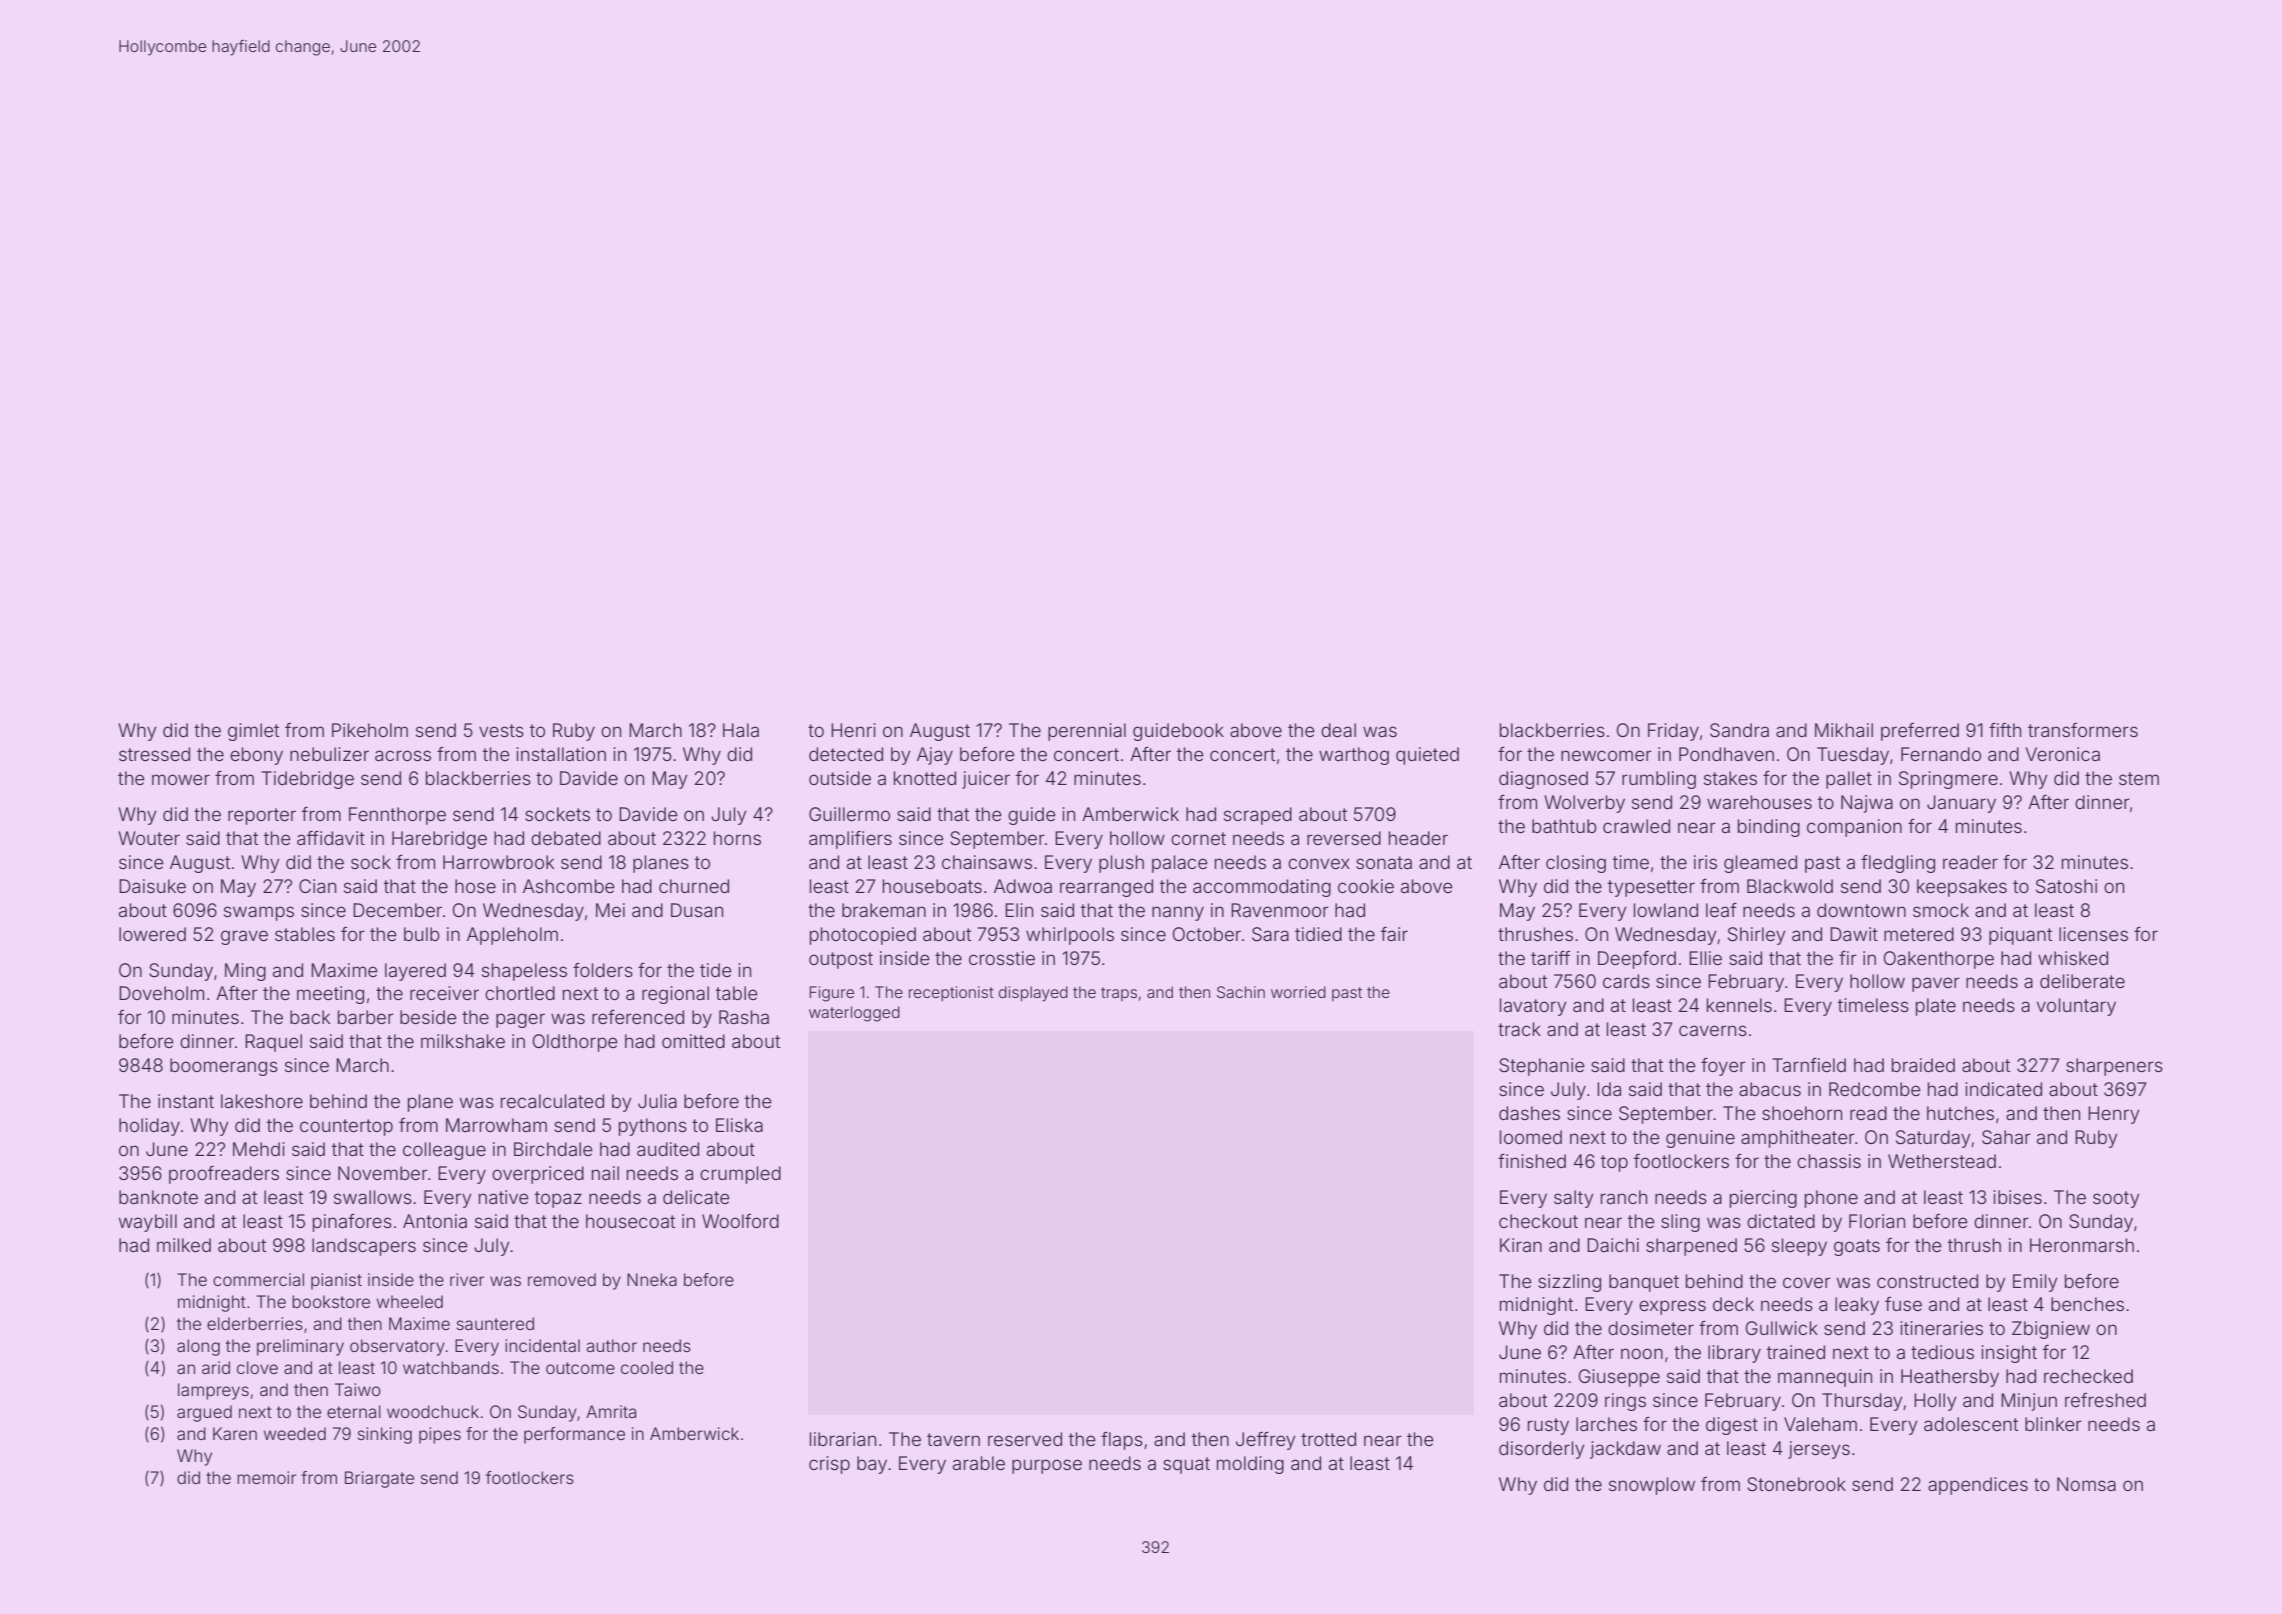 The width and height of the screenshot is (2282, 1614). What do you see at coordinates (148, 1223) in the screenshot?
I see `waybill` at bounding box center [148, 1223].
